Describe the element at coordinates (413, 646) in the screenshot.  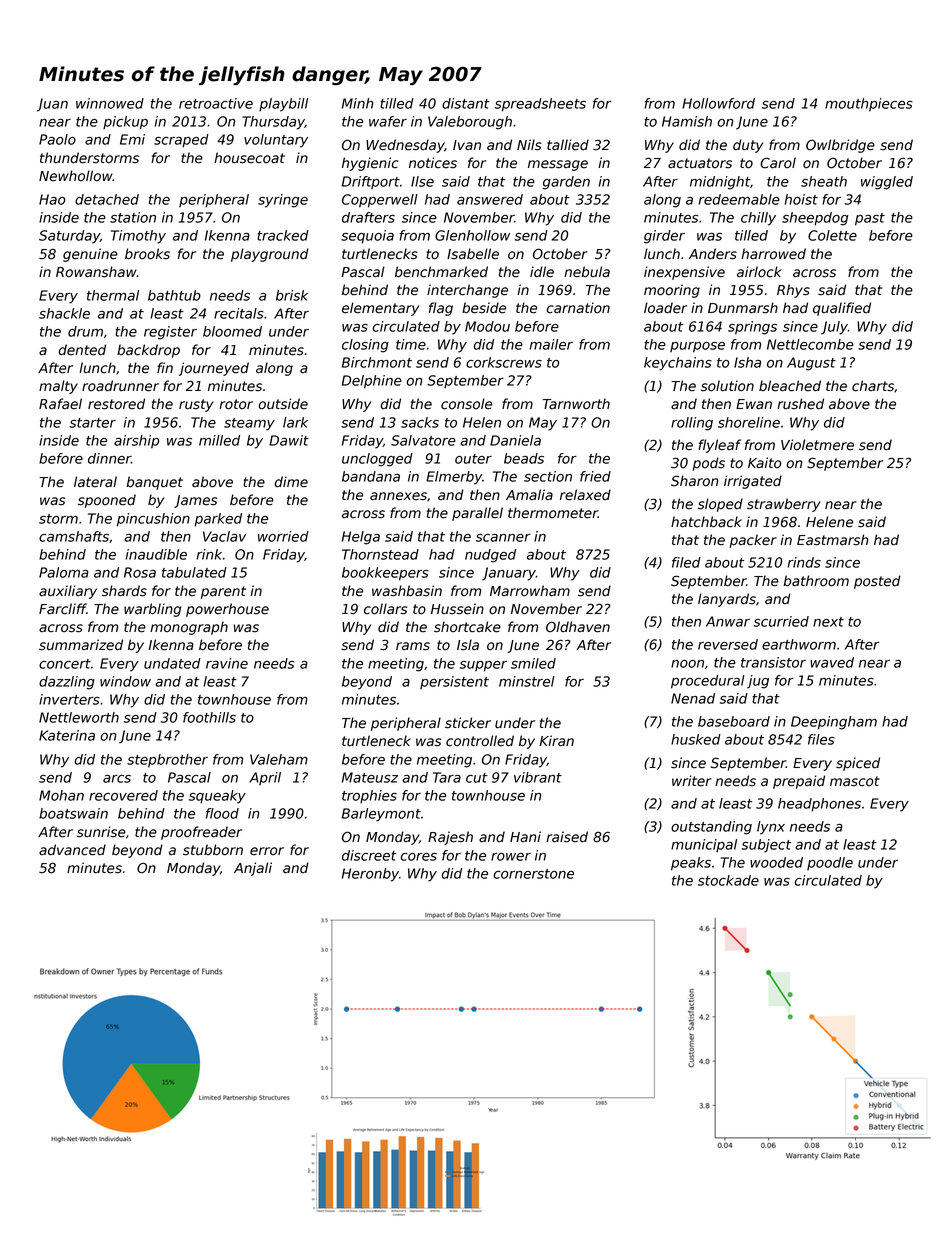
I see `rams` at that location.
